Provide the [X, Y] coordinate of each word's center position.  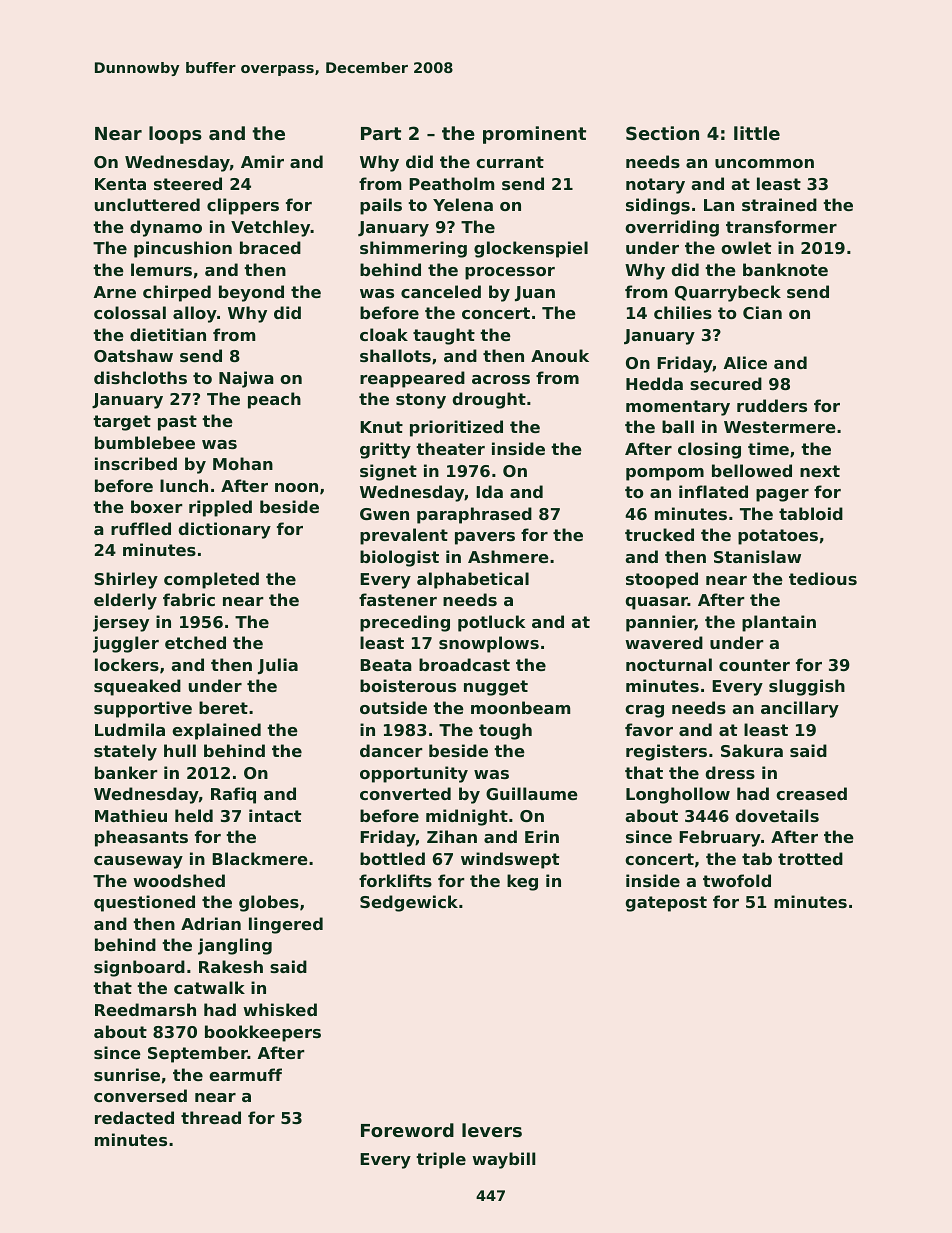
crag [644, 711]
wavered [664, 642]
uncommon [764, 163]
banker [126, 772]
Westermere [780, 427]
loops [175, 135]
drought [489, 400]
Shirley [126, 580]
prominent [534, 135]
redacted [134, 1117]
